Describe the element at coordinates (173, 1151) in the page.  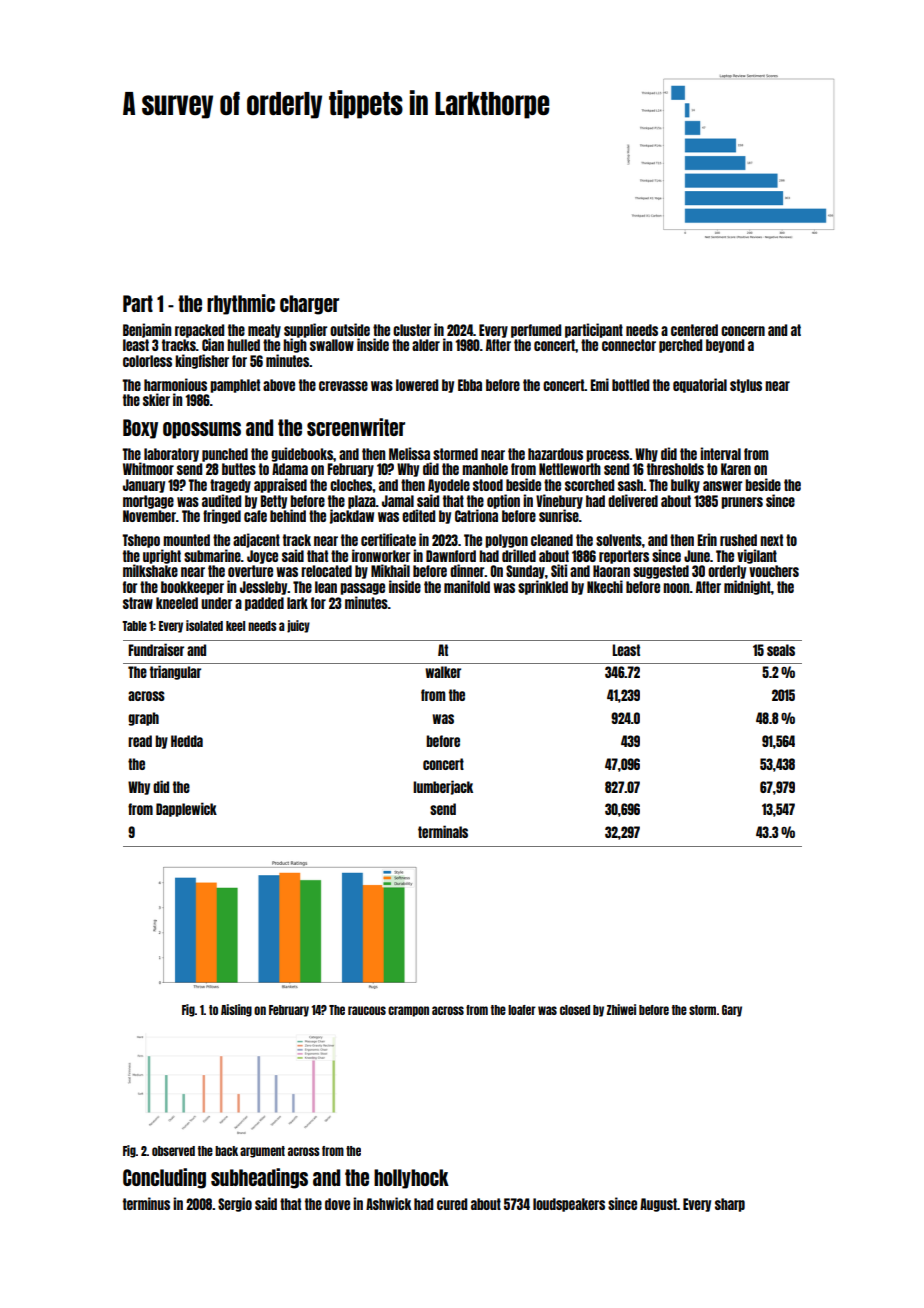
I see `observed` at that location.
